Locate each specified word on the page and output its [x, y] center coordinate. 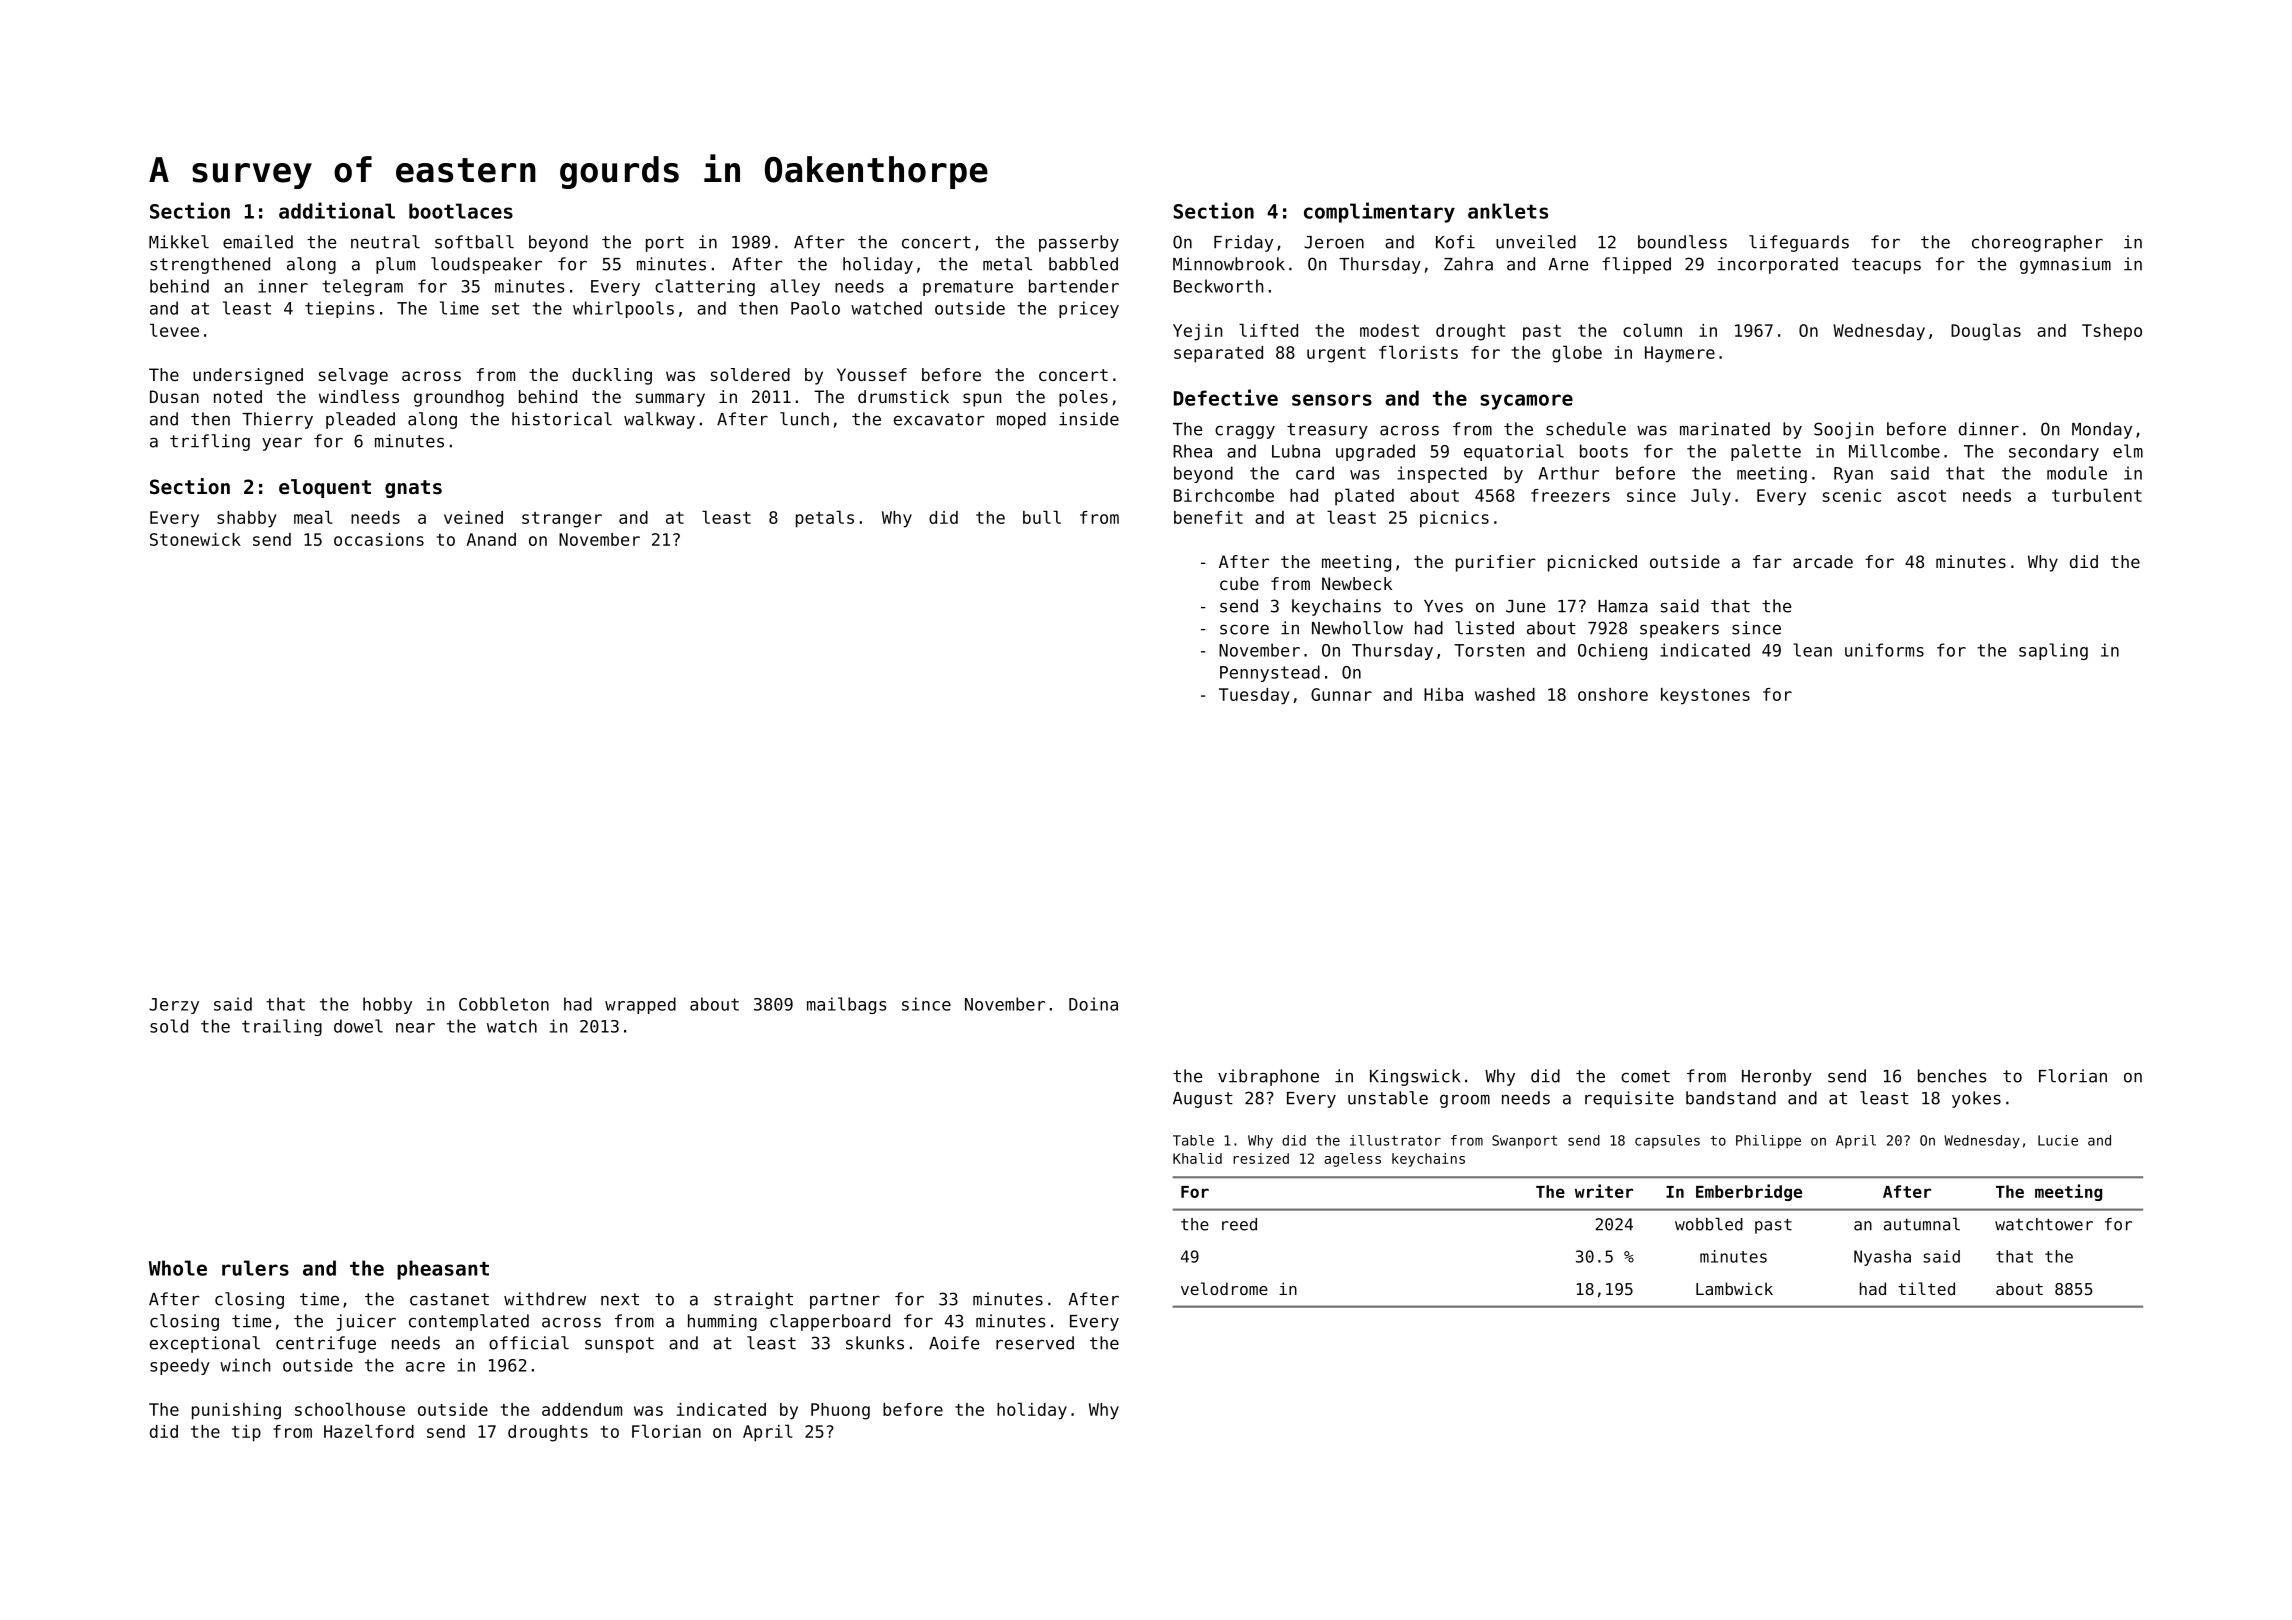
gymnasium [2065, 265]
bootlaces [461, 211]
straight [753, 1300]
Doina [1093, 1004]
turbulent [2097, 495]
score [1244, 630]
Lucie [2058, 1140]
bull [1042, 517]
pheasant [443, 1270]
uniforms [1884, 650]
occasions [379, 539]
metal [1007, 264]
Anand [491, 539]
